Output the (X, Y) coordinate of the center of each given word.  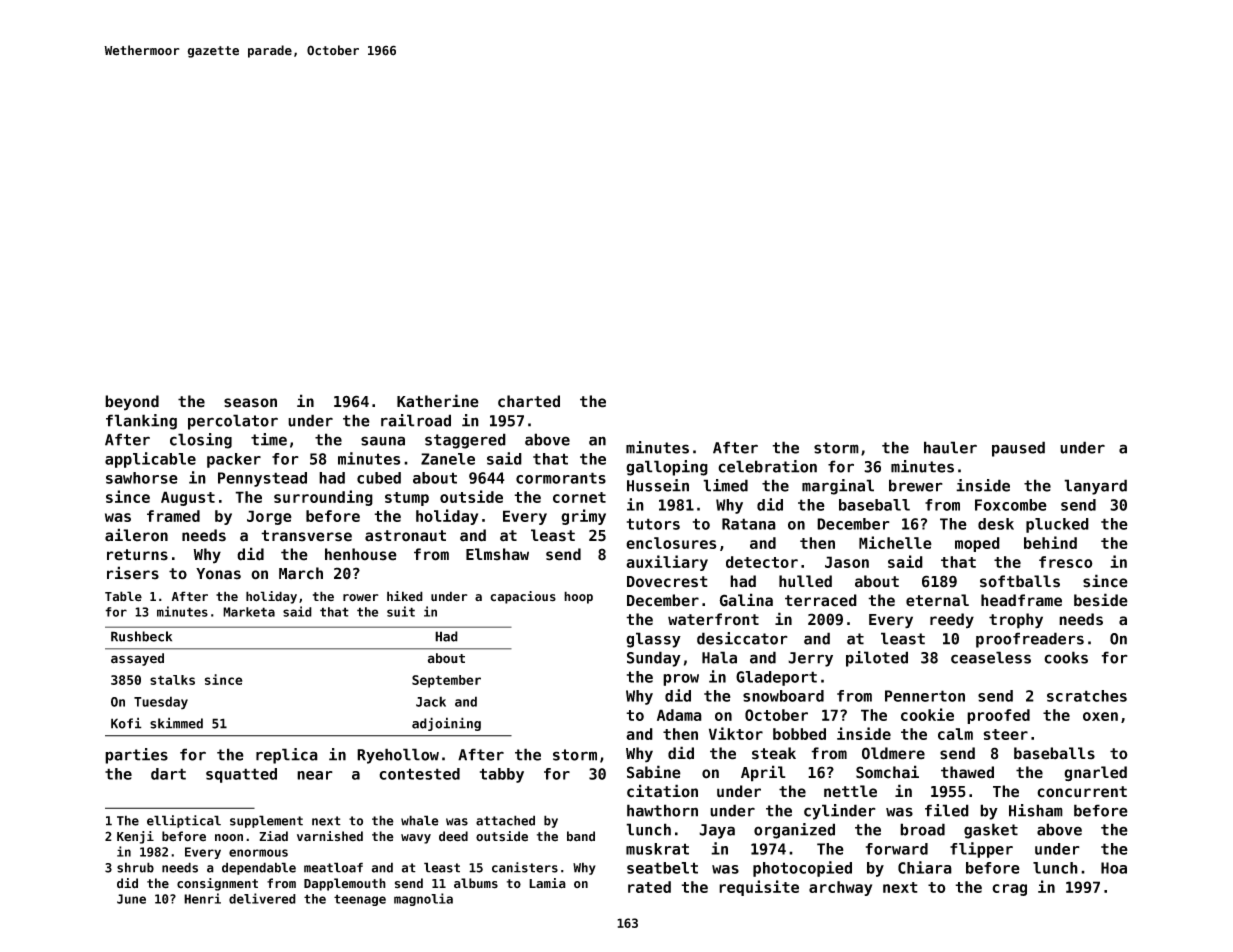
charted (529, 401)
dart (168, 774)
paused (1018, 449)
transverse (306, 536)
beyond (132, 403)
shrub (135, 867)
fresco (1066, 562)
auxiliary (667, 563)
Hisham (1036, 810)
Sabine (654, 772)
